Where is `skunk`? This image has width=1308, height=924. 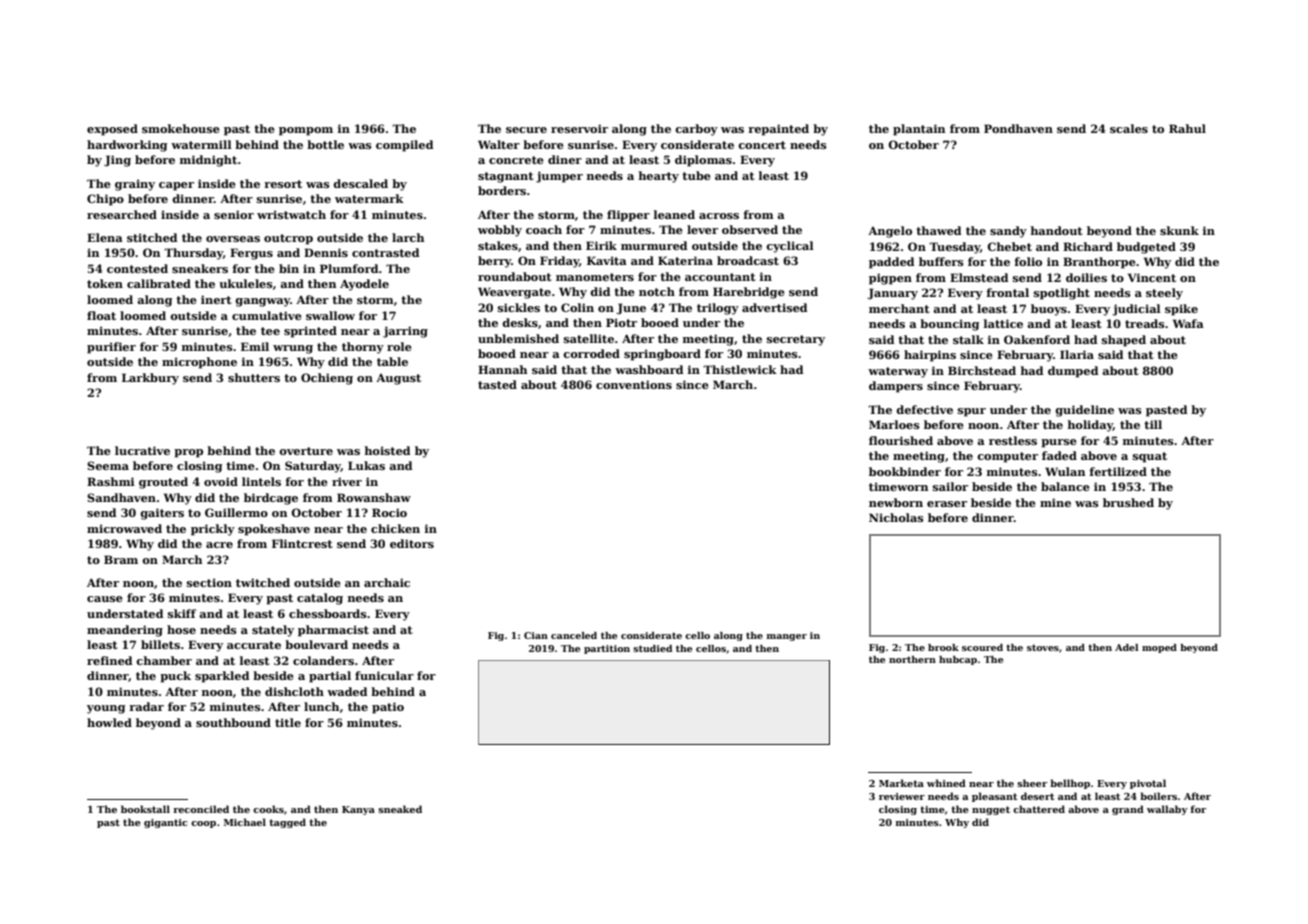 skunk is located at coordinates (1179, 230).
